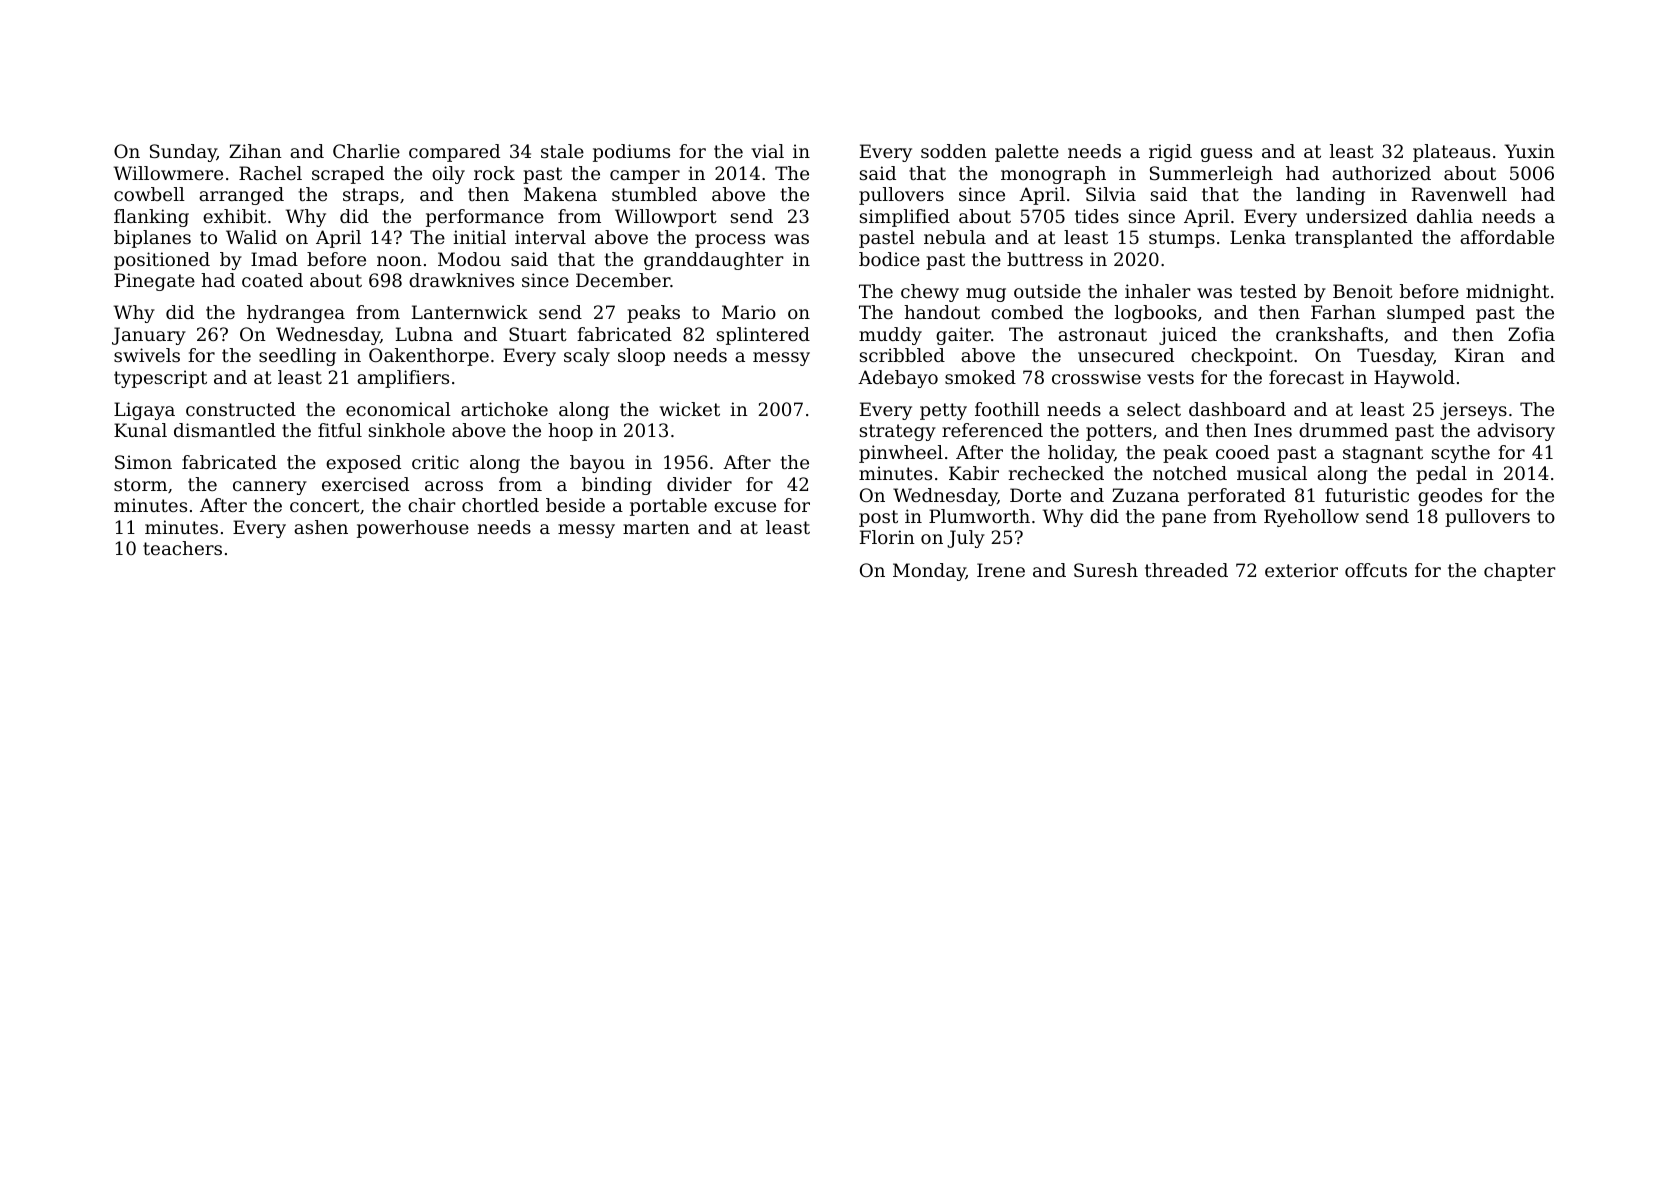 This image has width=1669, height=1180. What do you see at coordinates (255, 151) in the image?
I see `Zihan` at bounding box center [255, 151].
